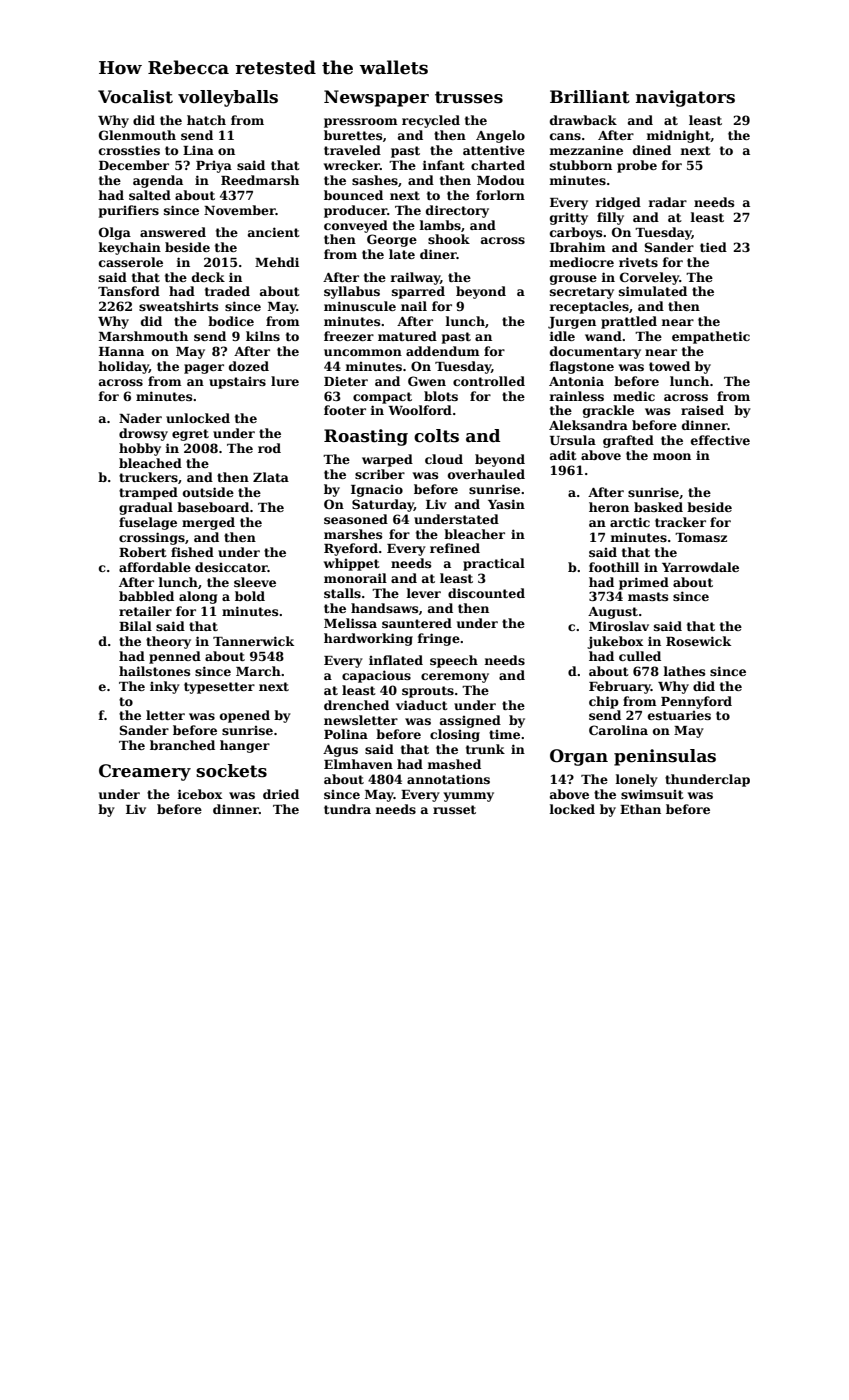 The image size is (849, 1400). Describe the element at coordinates (702, 410) in the page. I see `raised` at that location.
